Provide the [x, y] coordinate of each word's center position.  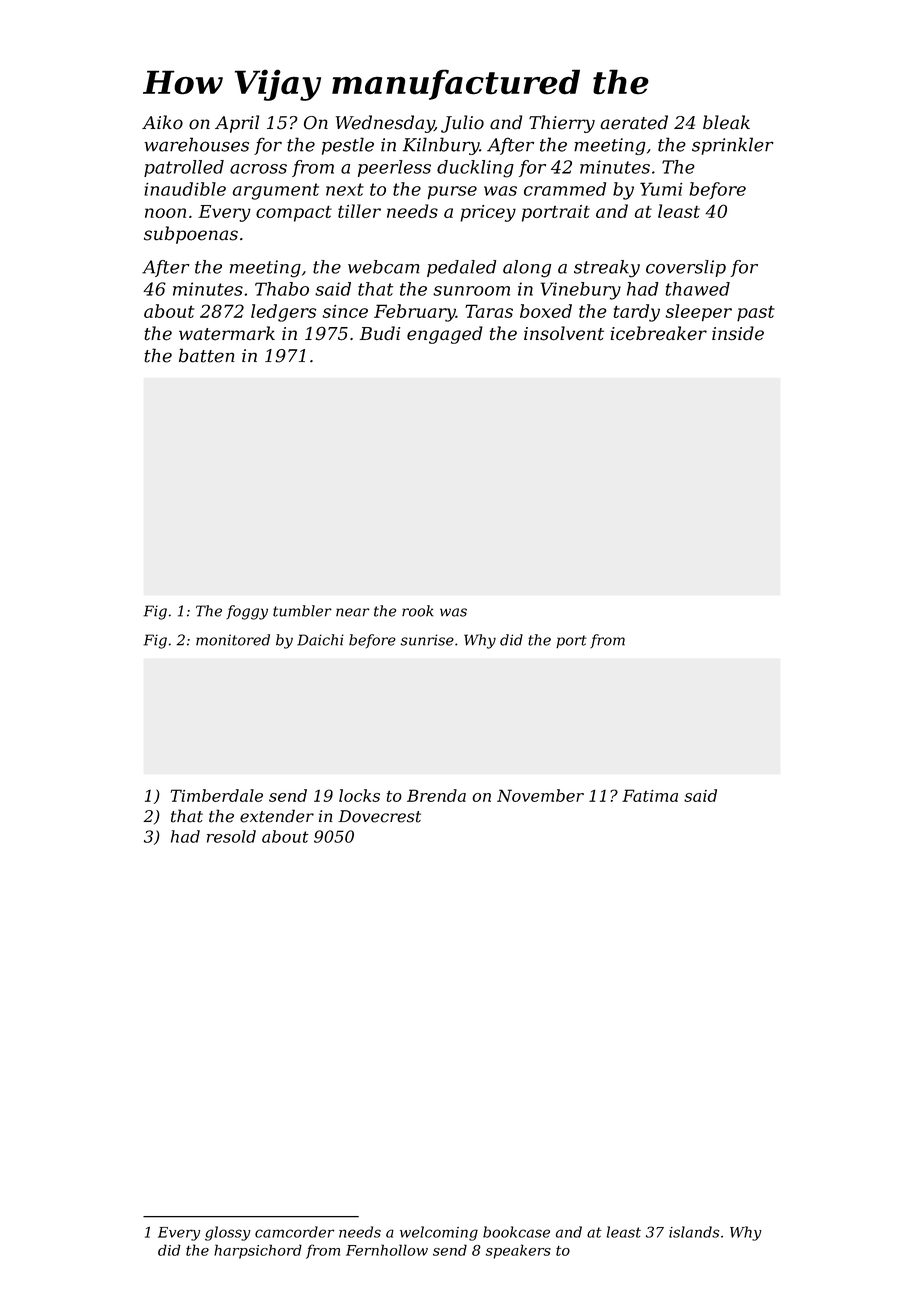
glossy [227, 1233]
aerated [634, 122]
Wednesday [385, 124]
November [540, 795]
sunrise [427, 640]
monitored [233, 640]
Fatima [650, 795]
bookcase [516, 1232]
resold [231, 836]
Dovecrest [379, 816]
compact [294, 213]
